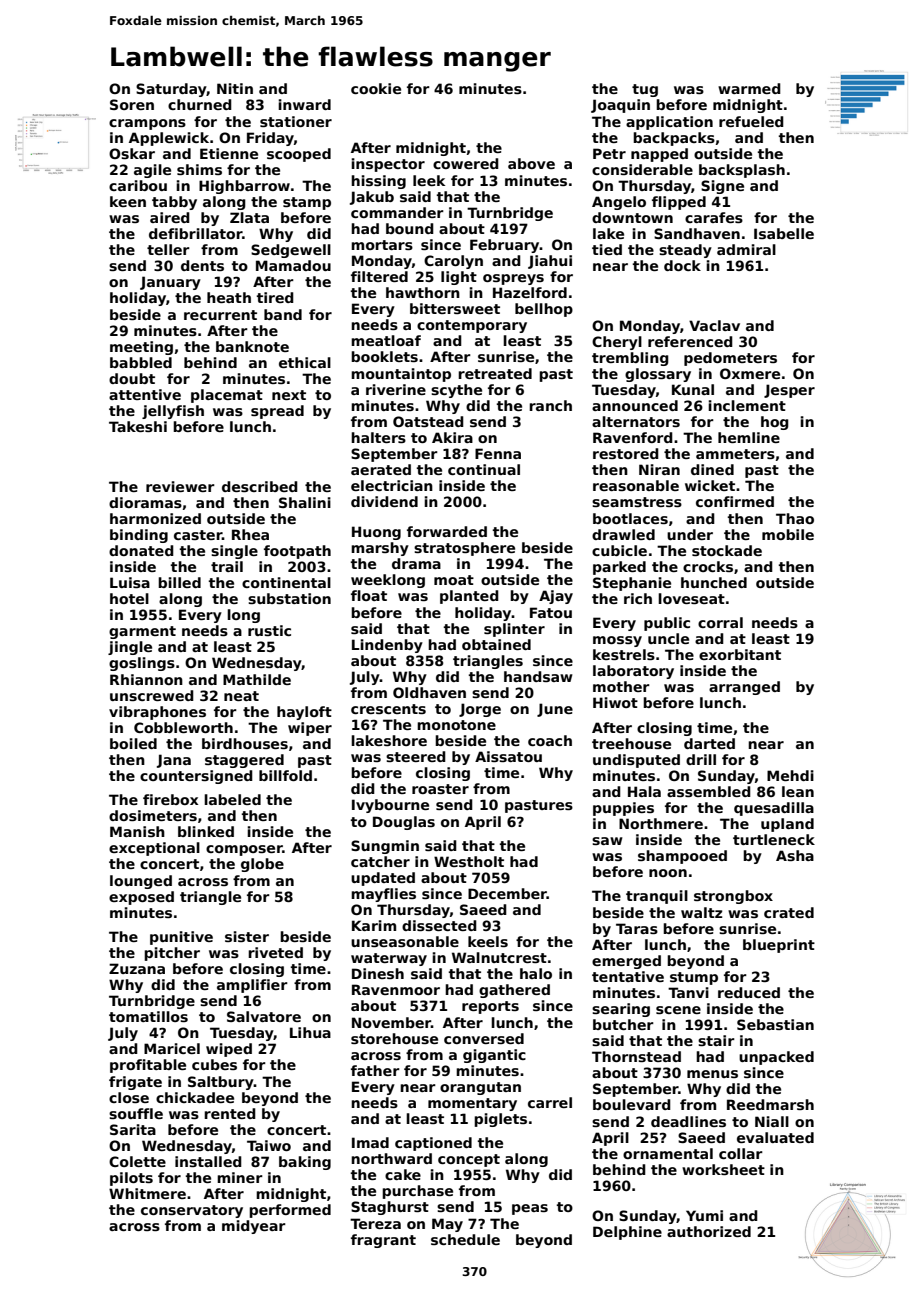 The height and width of the screenshot is (1308, 924). I want to click on continual, so click(484, 469).
